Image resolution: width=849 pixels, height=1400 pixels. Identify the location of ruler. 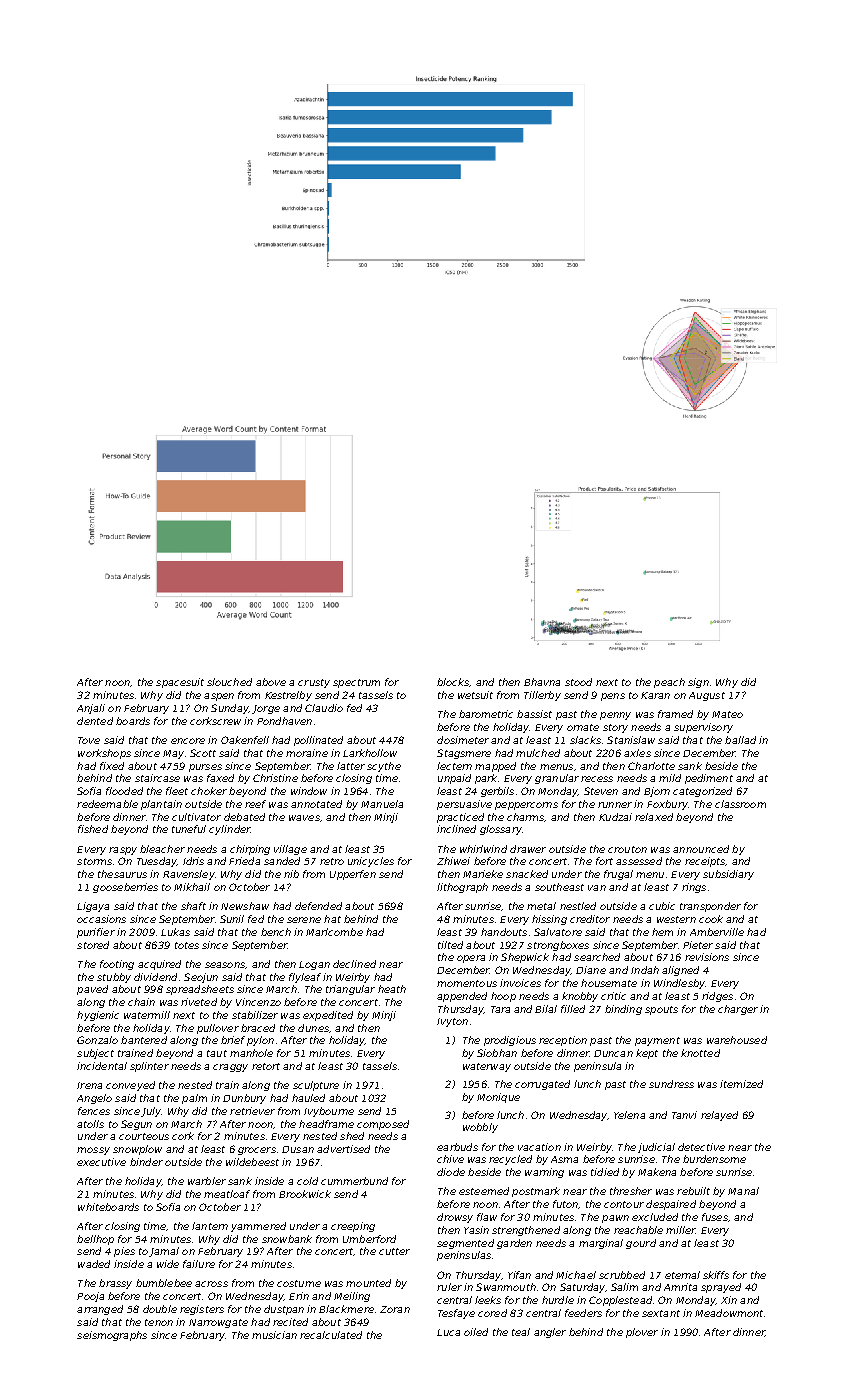
(449, 1287).
